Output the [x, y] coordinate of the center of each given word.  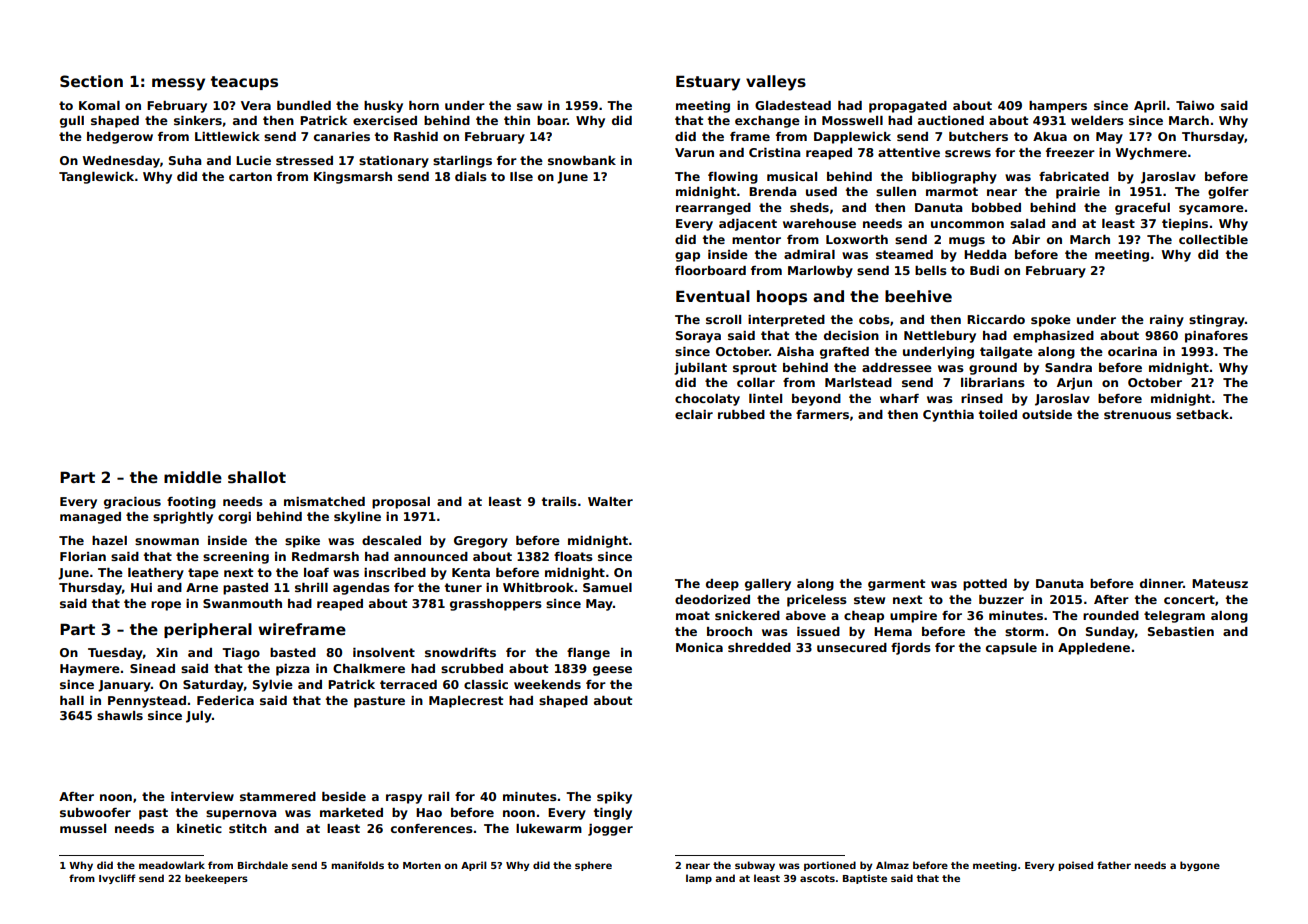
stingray [1217, 321]
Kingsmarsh [353, 178]
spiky [614, 798]
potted [985, 585]
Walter [610, 501]
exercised [385, 120]
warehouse [819, 223]
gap [687, 257]
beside [344, 796]
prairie [1078, 193]
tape [203, 574]
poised [1075, 866]
